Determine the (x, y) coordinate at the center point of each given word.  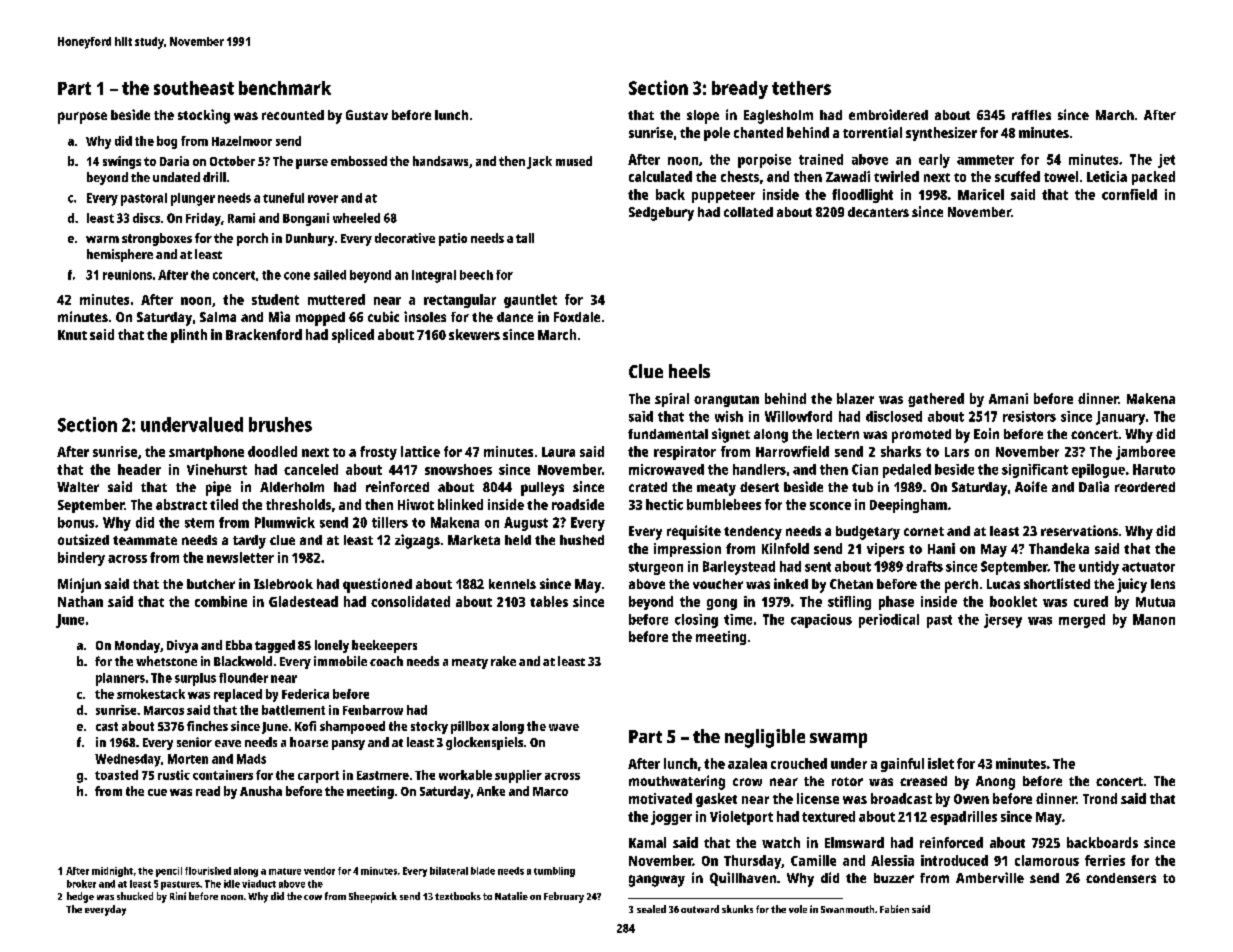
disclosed (894, 416)
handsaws (440, 161)
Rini (178, 896)
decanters (878, 212)
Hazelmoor (242, 141)
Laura (558, 452)
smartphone (206, 453)
